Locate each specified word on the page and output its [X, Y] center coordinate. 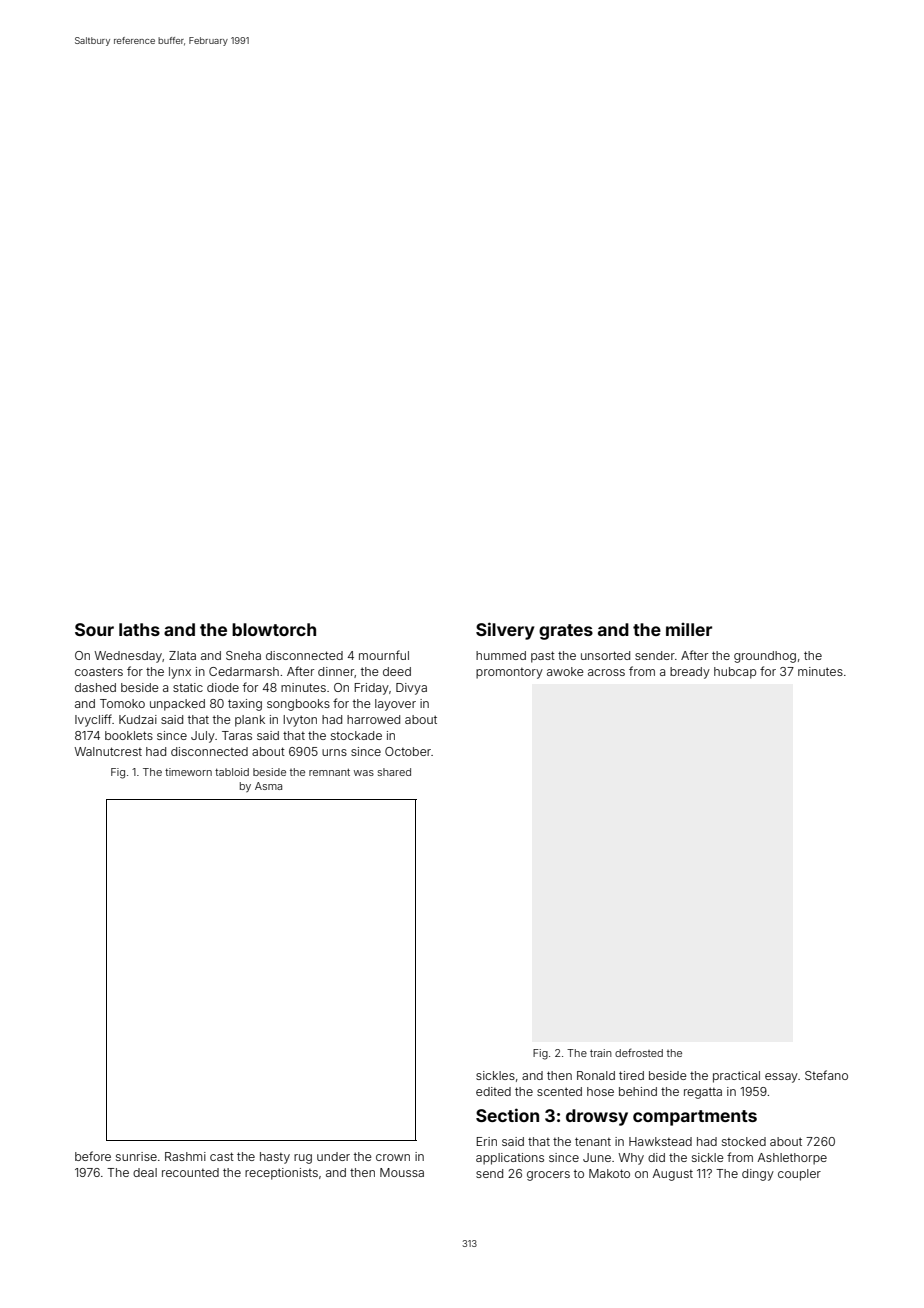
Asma [268, 786]
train [601, 1053]
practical [736, 1077]
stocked [744, 1141]
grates [566, 632]
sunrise [136, 1156]
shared [394, 772]
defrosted [639, 1052]
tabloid [232, 772]
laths [139, 629]
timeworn [188, 772]
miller [689, 629]
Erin [487, 1141]
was [364, 773]
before [93, 1156]
